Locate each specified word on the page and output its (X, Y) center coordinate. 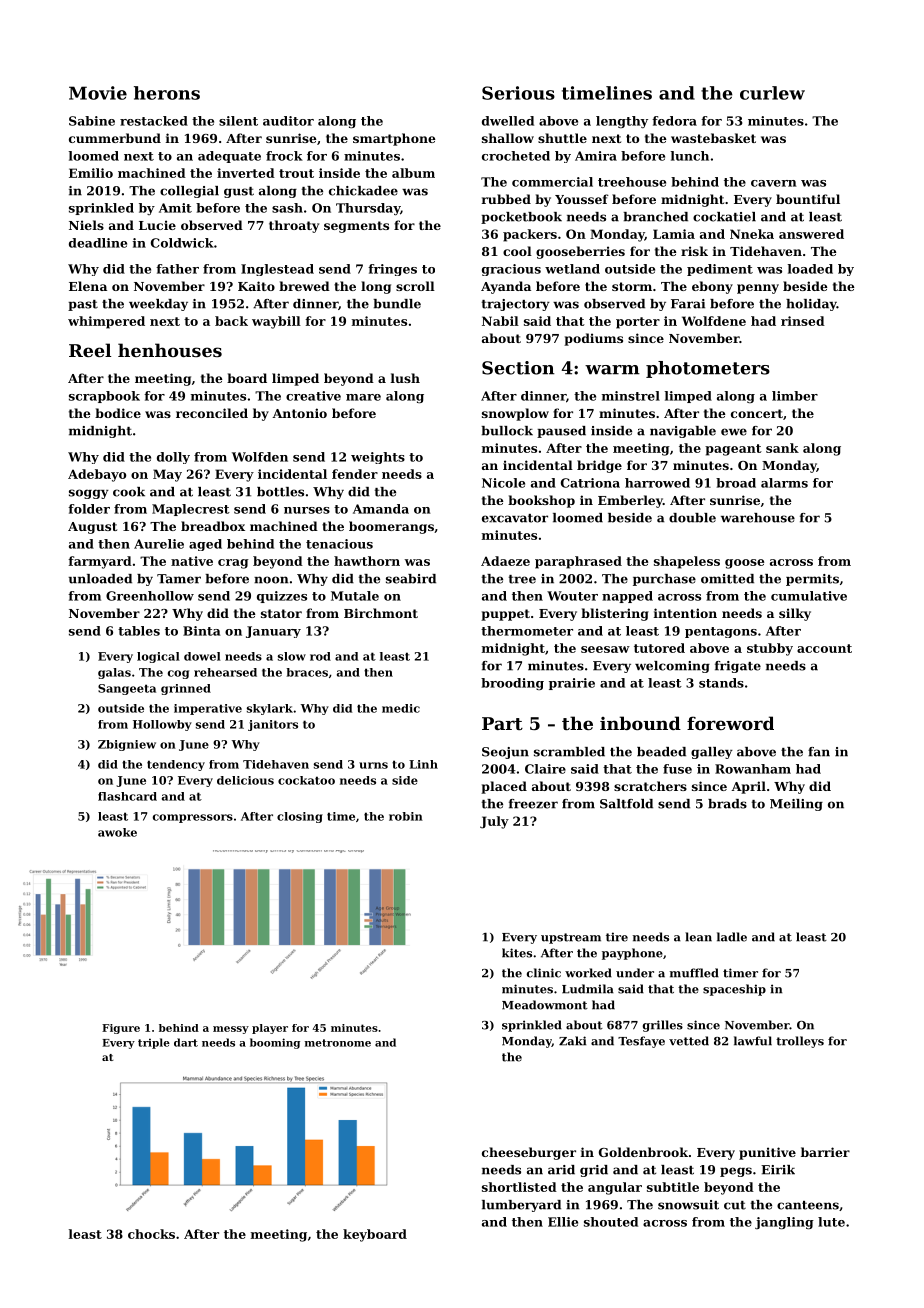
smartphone (394, 139)
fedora (674, 121)
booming (275, 1043)
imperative (208, 709)
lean (698, 937)
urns (373, 765)
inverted (246, 173)
